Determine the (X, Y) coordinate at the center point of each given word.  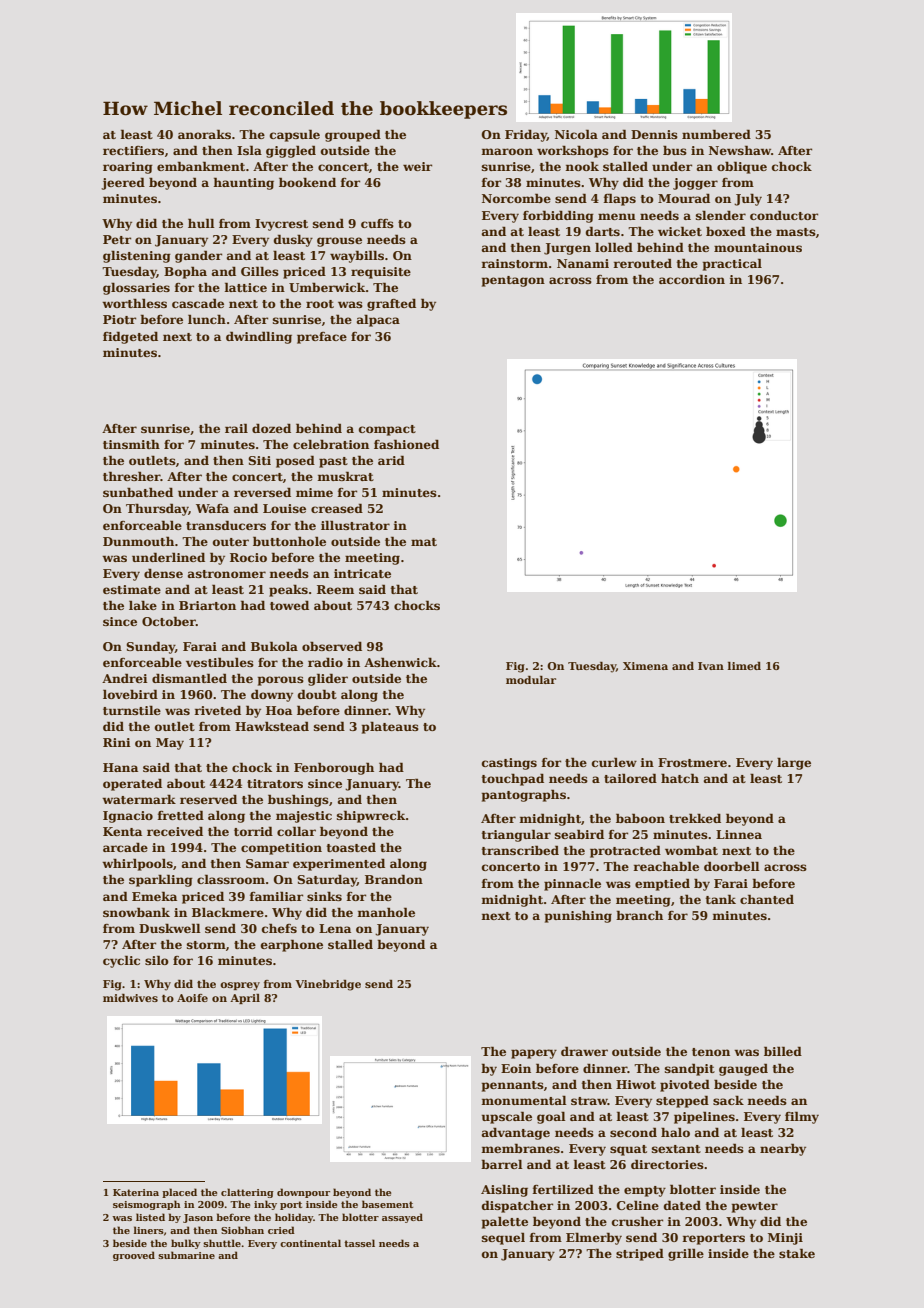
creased (337, 508)
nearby (783, 1149)
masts (796, 232)
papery (534, 1054)
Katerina (136, 1192)
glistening (137, 256)
